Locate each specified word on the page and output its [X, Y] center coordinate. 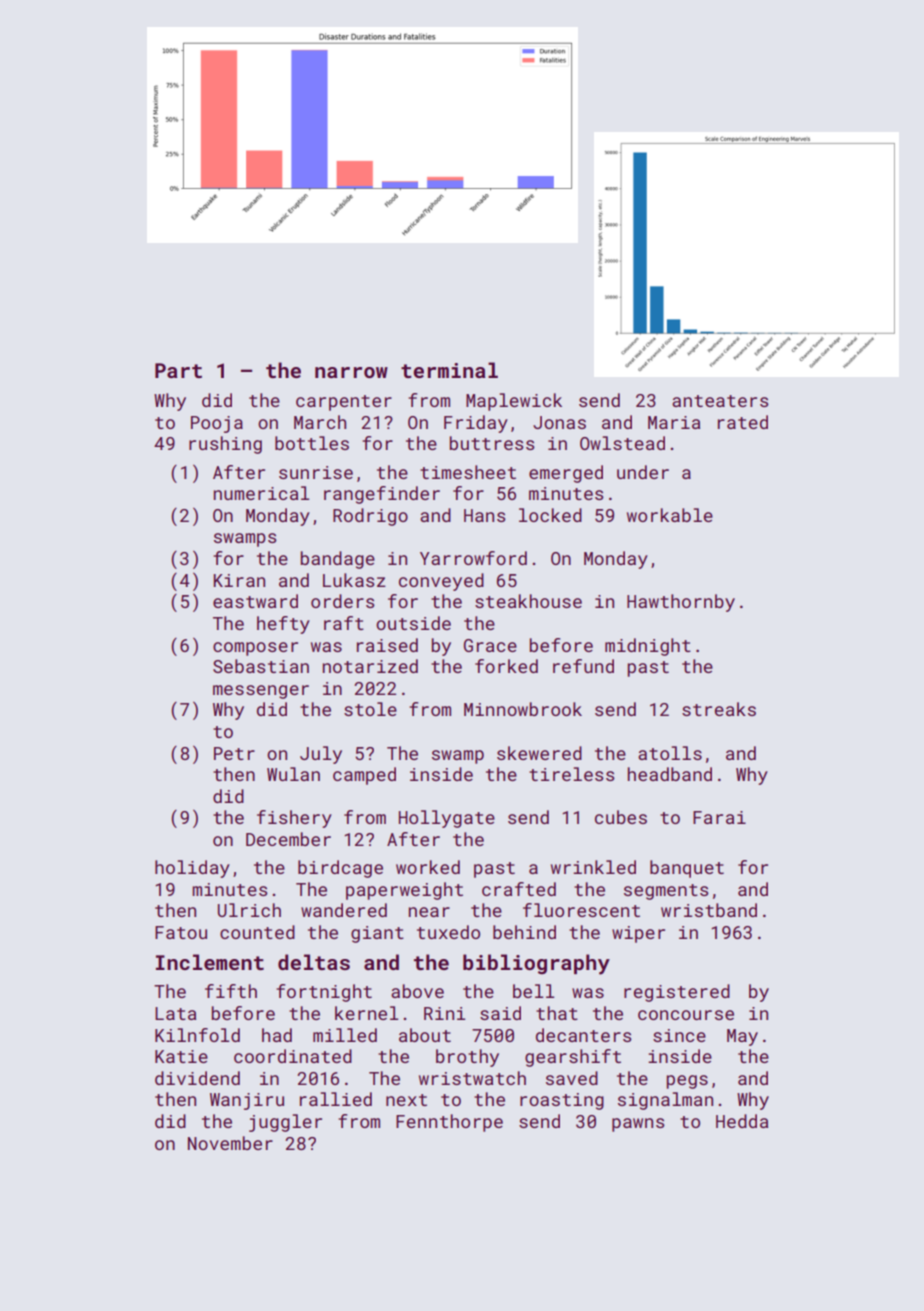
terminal [449, 370]
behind [524, 932]
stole [370, 709]
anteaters [720, 401]
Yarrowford [473, 558]
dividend [197, 1078]
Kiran [239, 580]
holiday [192, 869]
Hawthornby [681, 603]
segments [666, 892]
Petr [234, 753]
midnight [648, 647]
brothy [467, 1058]
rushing [225, 445]
